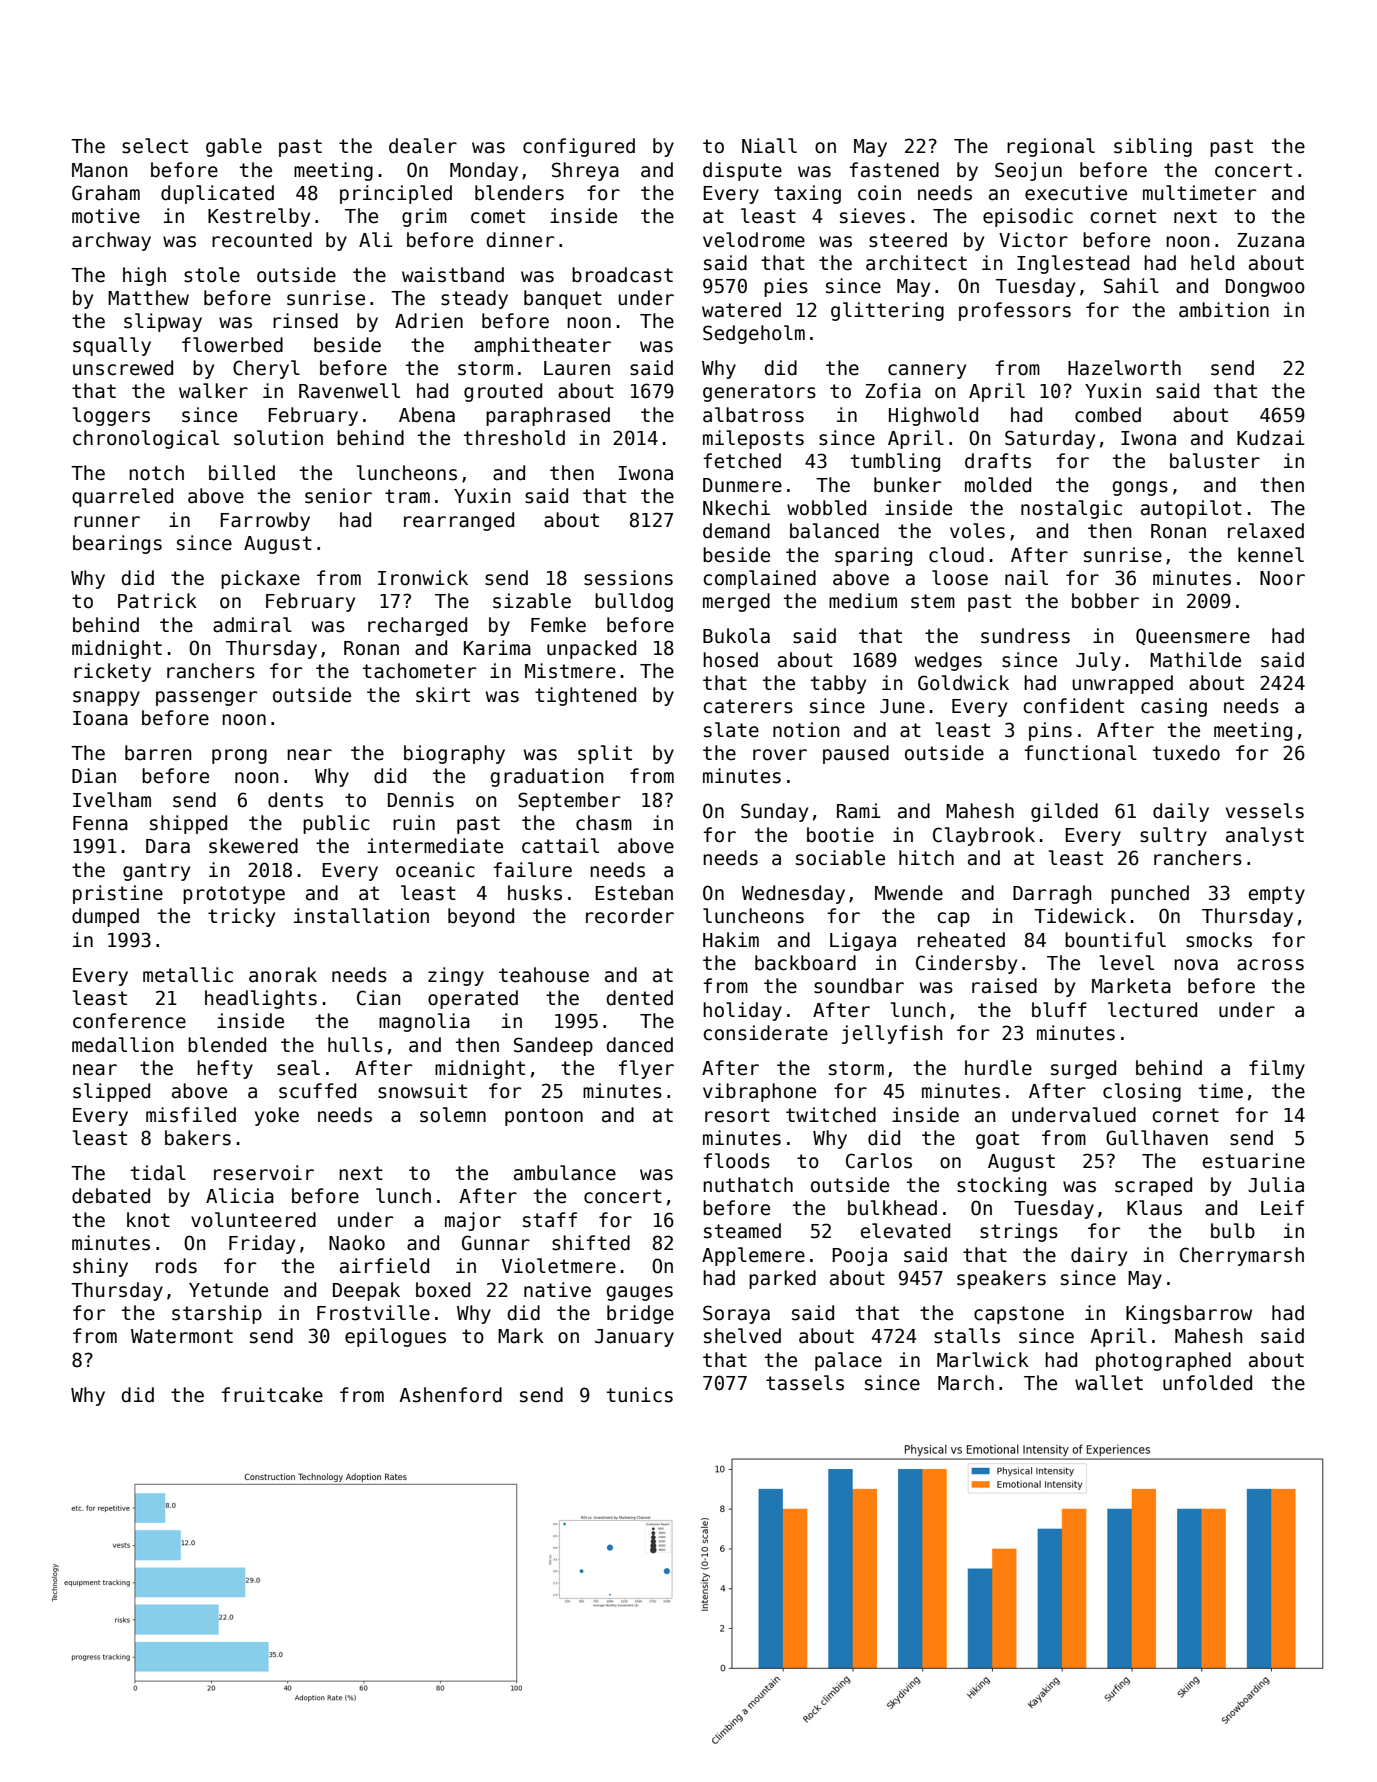 The height and width of the screenshot is (1782, 1377). I want to click on Kudzai, so click(1271, 438).
